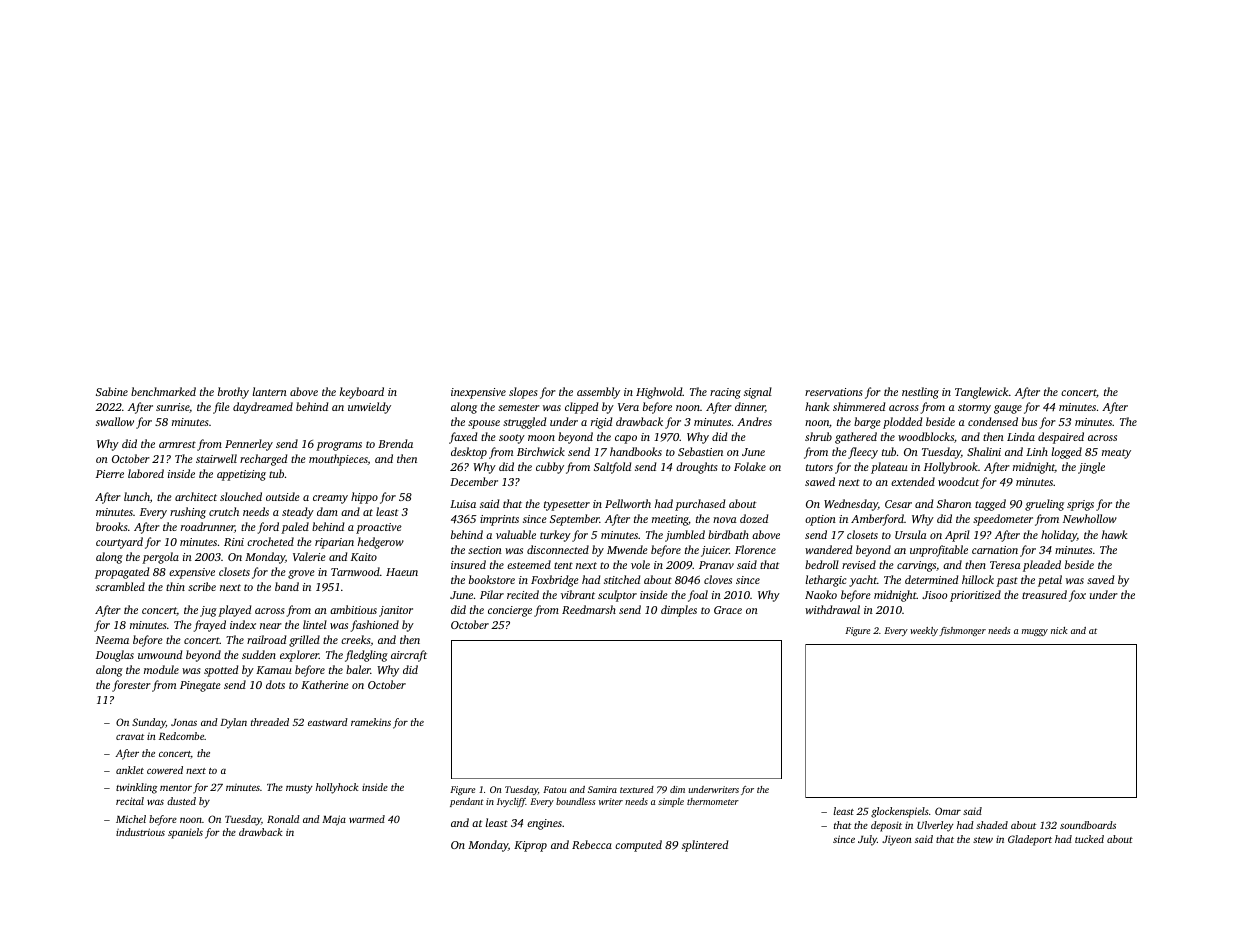 The height and width of the page is (952, 1233). What do you see at coordinates (181, 801) in the page?
I see `dusted` at bounding box center [181, 801].
